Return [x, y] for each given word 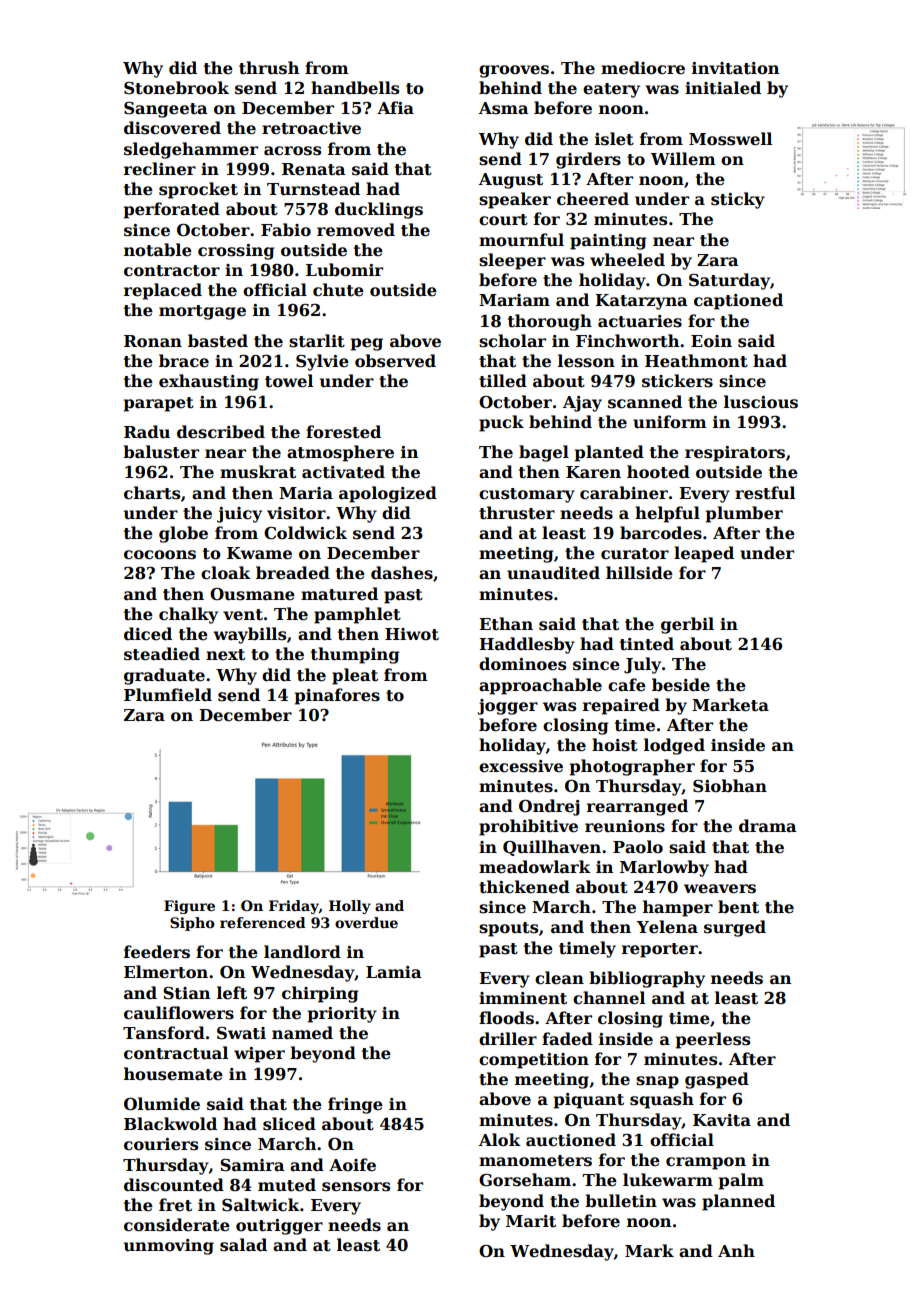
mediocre [643, 68]
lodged [674, 746]
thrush [269, 68]
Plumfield [168, 695]
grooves [514, 71]
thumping [355, 655]
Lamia [394, 972]
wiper [259, 1055]
